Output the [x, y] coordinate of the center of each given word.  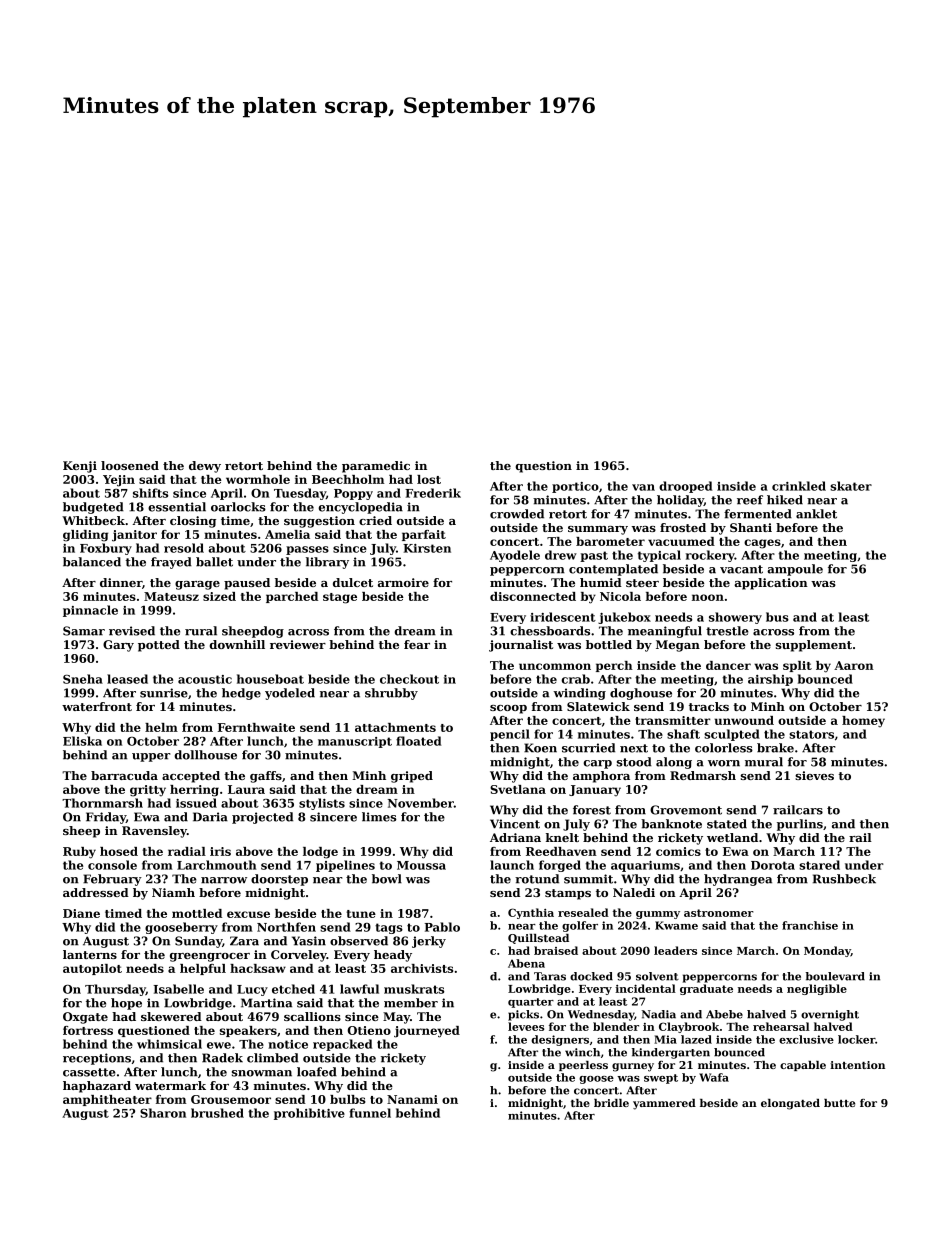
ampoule [795, 570]
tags [389, 928]
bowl [387, 879]
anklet [816, 514]
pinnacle [90, 611]
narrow [224, 880]
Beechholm [348, 479]
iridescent [563, 617]
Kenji [80, 467]
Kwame [676, 925]
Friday [106, 818]
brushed [217, 1113]
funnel [370, 1113]
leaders [675, 950]
